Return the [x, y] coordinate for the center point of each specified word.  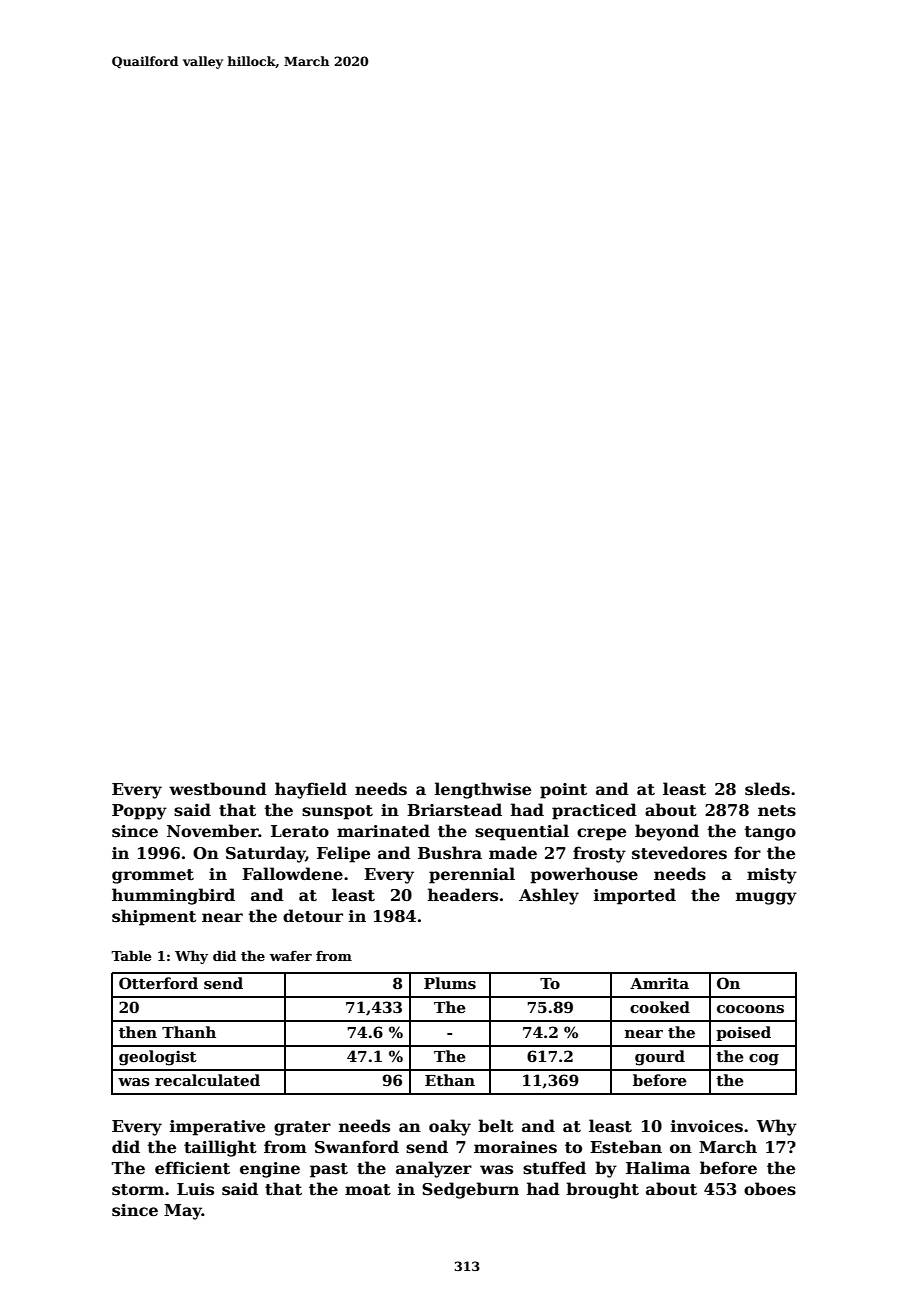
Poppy [139, 812]
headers [463, 895]
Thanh [189, 1032]
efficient [192, 1168]
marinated [383, 831]
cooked [660, 1007]
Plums [450, 983]
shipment [154, 917]
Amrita [659, 983]
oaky [450, 1127]
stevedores [679, 853]
